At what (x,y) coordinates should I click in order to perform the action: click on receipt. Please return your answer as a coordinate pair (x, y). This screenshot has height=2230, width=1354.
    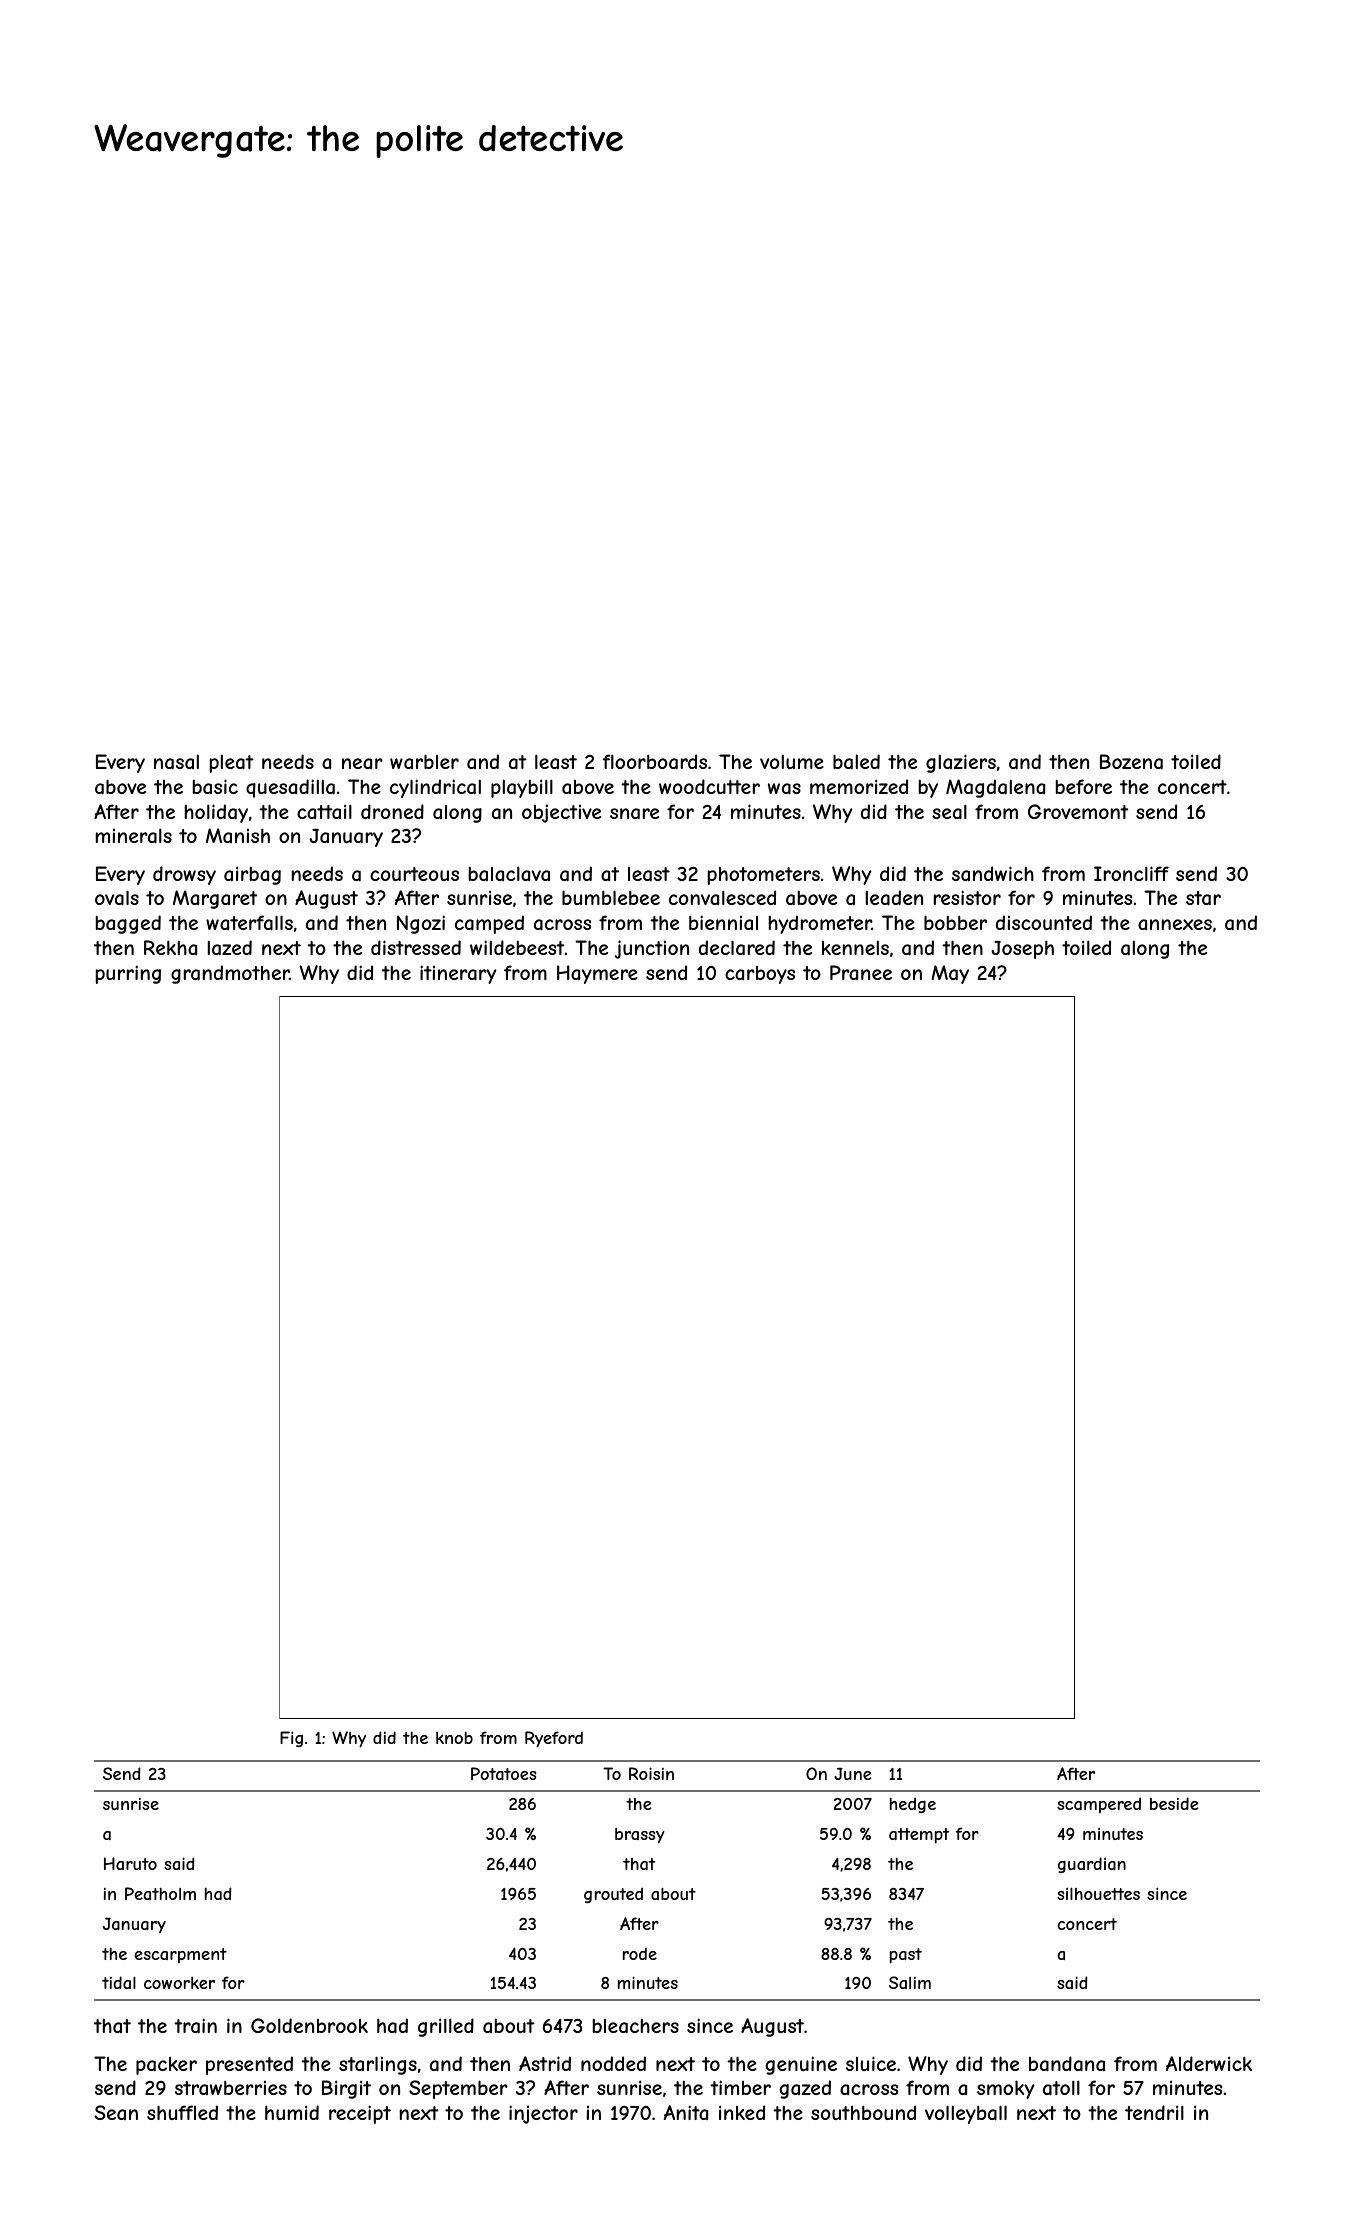
    Looking at the image, I should click on (360, 2114).
